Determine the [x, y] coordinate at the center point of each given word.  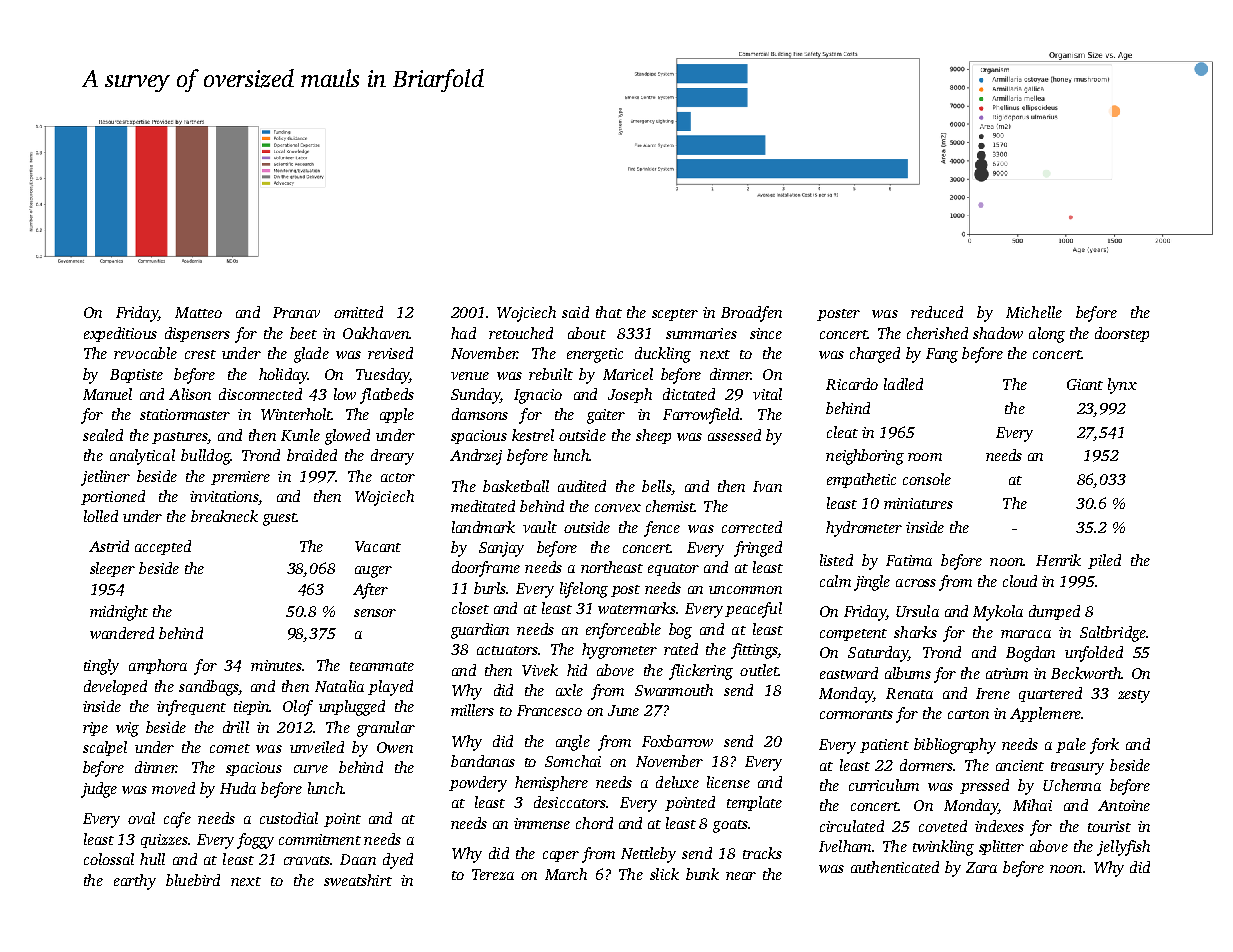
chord [594, 823]
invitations [224, 496]
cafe [177, 820]
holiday [283, 376]
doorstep [1122, 334]
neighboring [865, 457]
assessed [734, 435]
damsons [480, 414]
